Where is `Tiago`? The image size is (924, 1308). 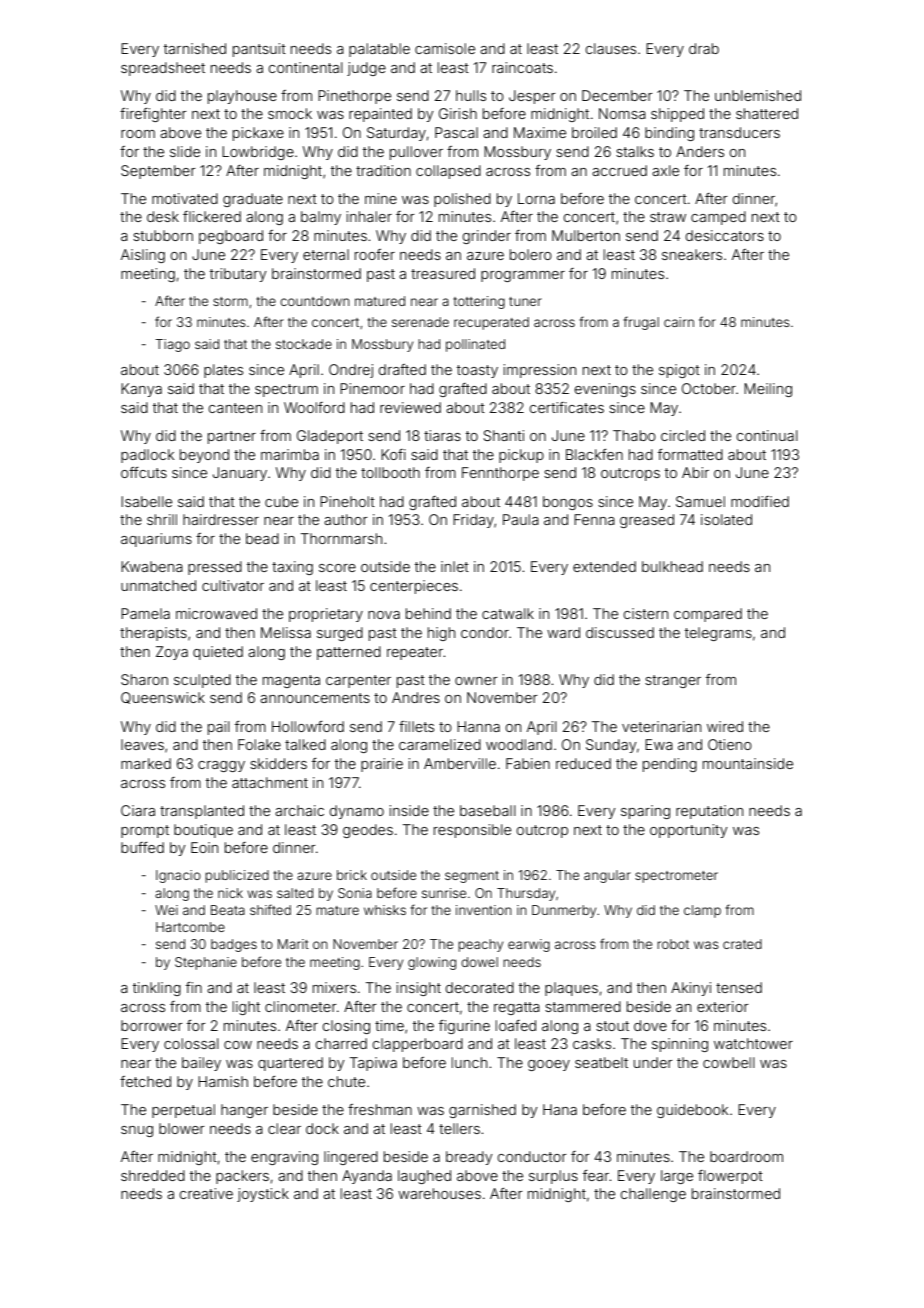
Tiago is located at coordinates (172, 345).
